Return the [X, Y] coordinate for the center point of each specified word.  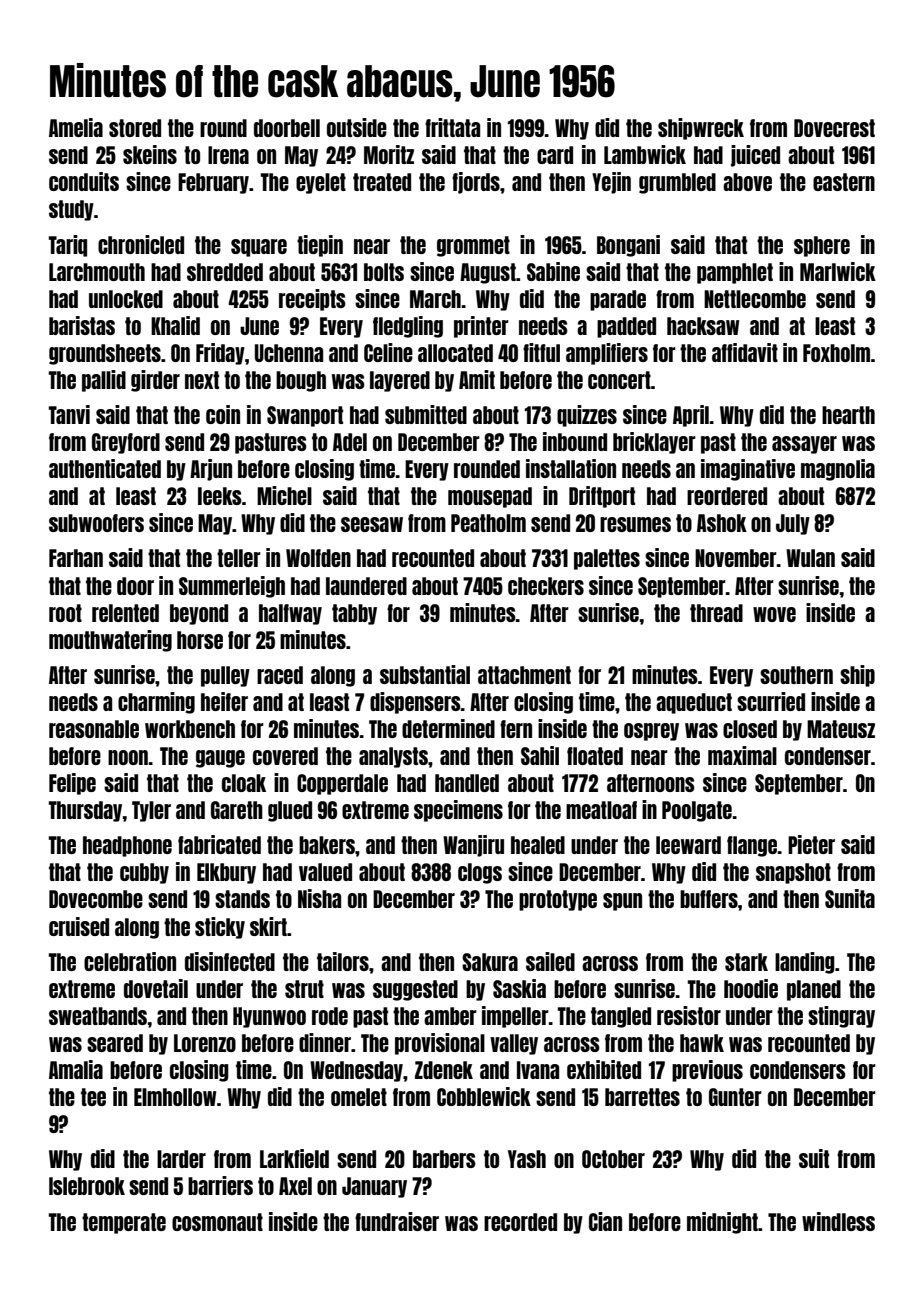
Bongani [628, 246]
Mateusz [841, 729]
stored [135, 128]
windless [838, 1221]
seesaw [372, 524]
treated [382, 182]
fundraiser [397, 1221]
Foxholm [836, 353]
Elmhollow [175, 1097]
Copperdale [342, 784]
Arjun [211, 470]
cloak [244, 783]
